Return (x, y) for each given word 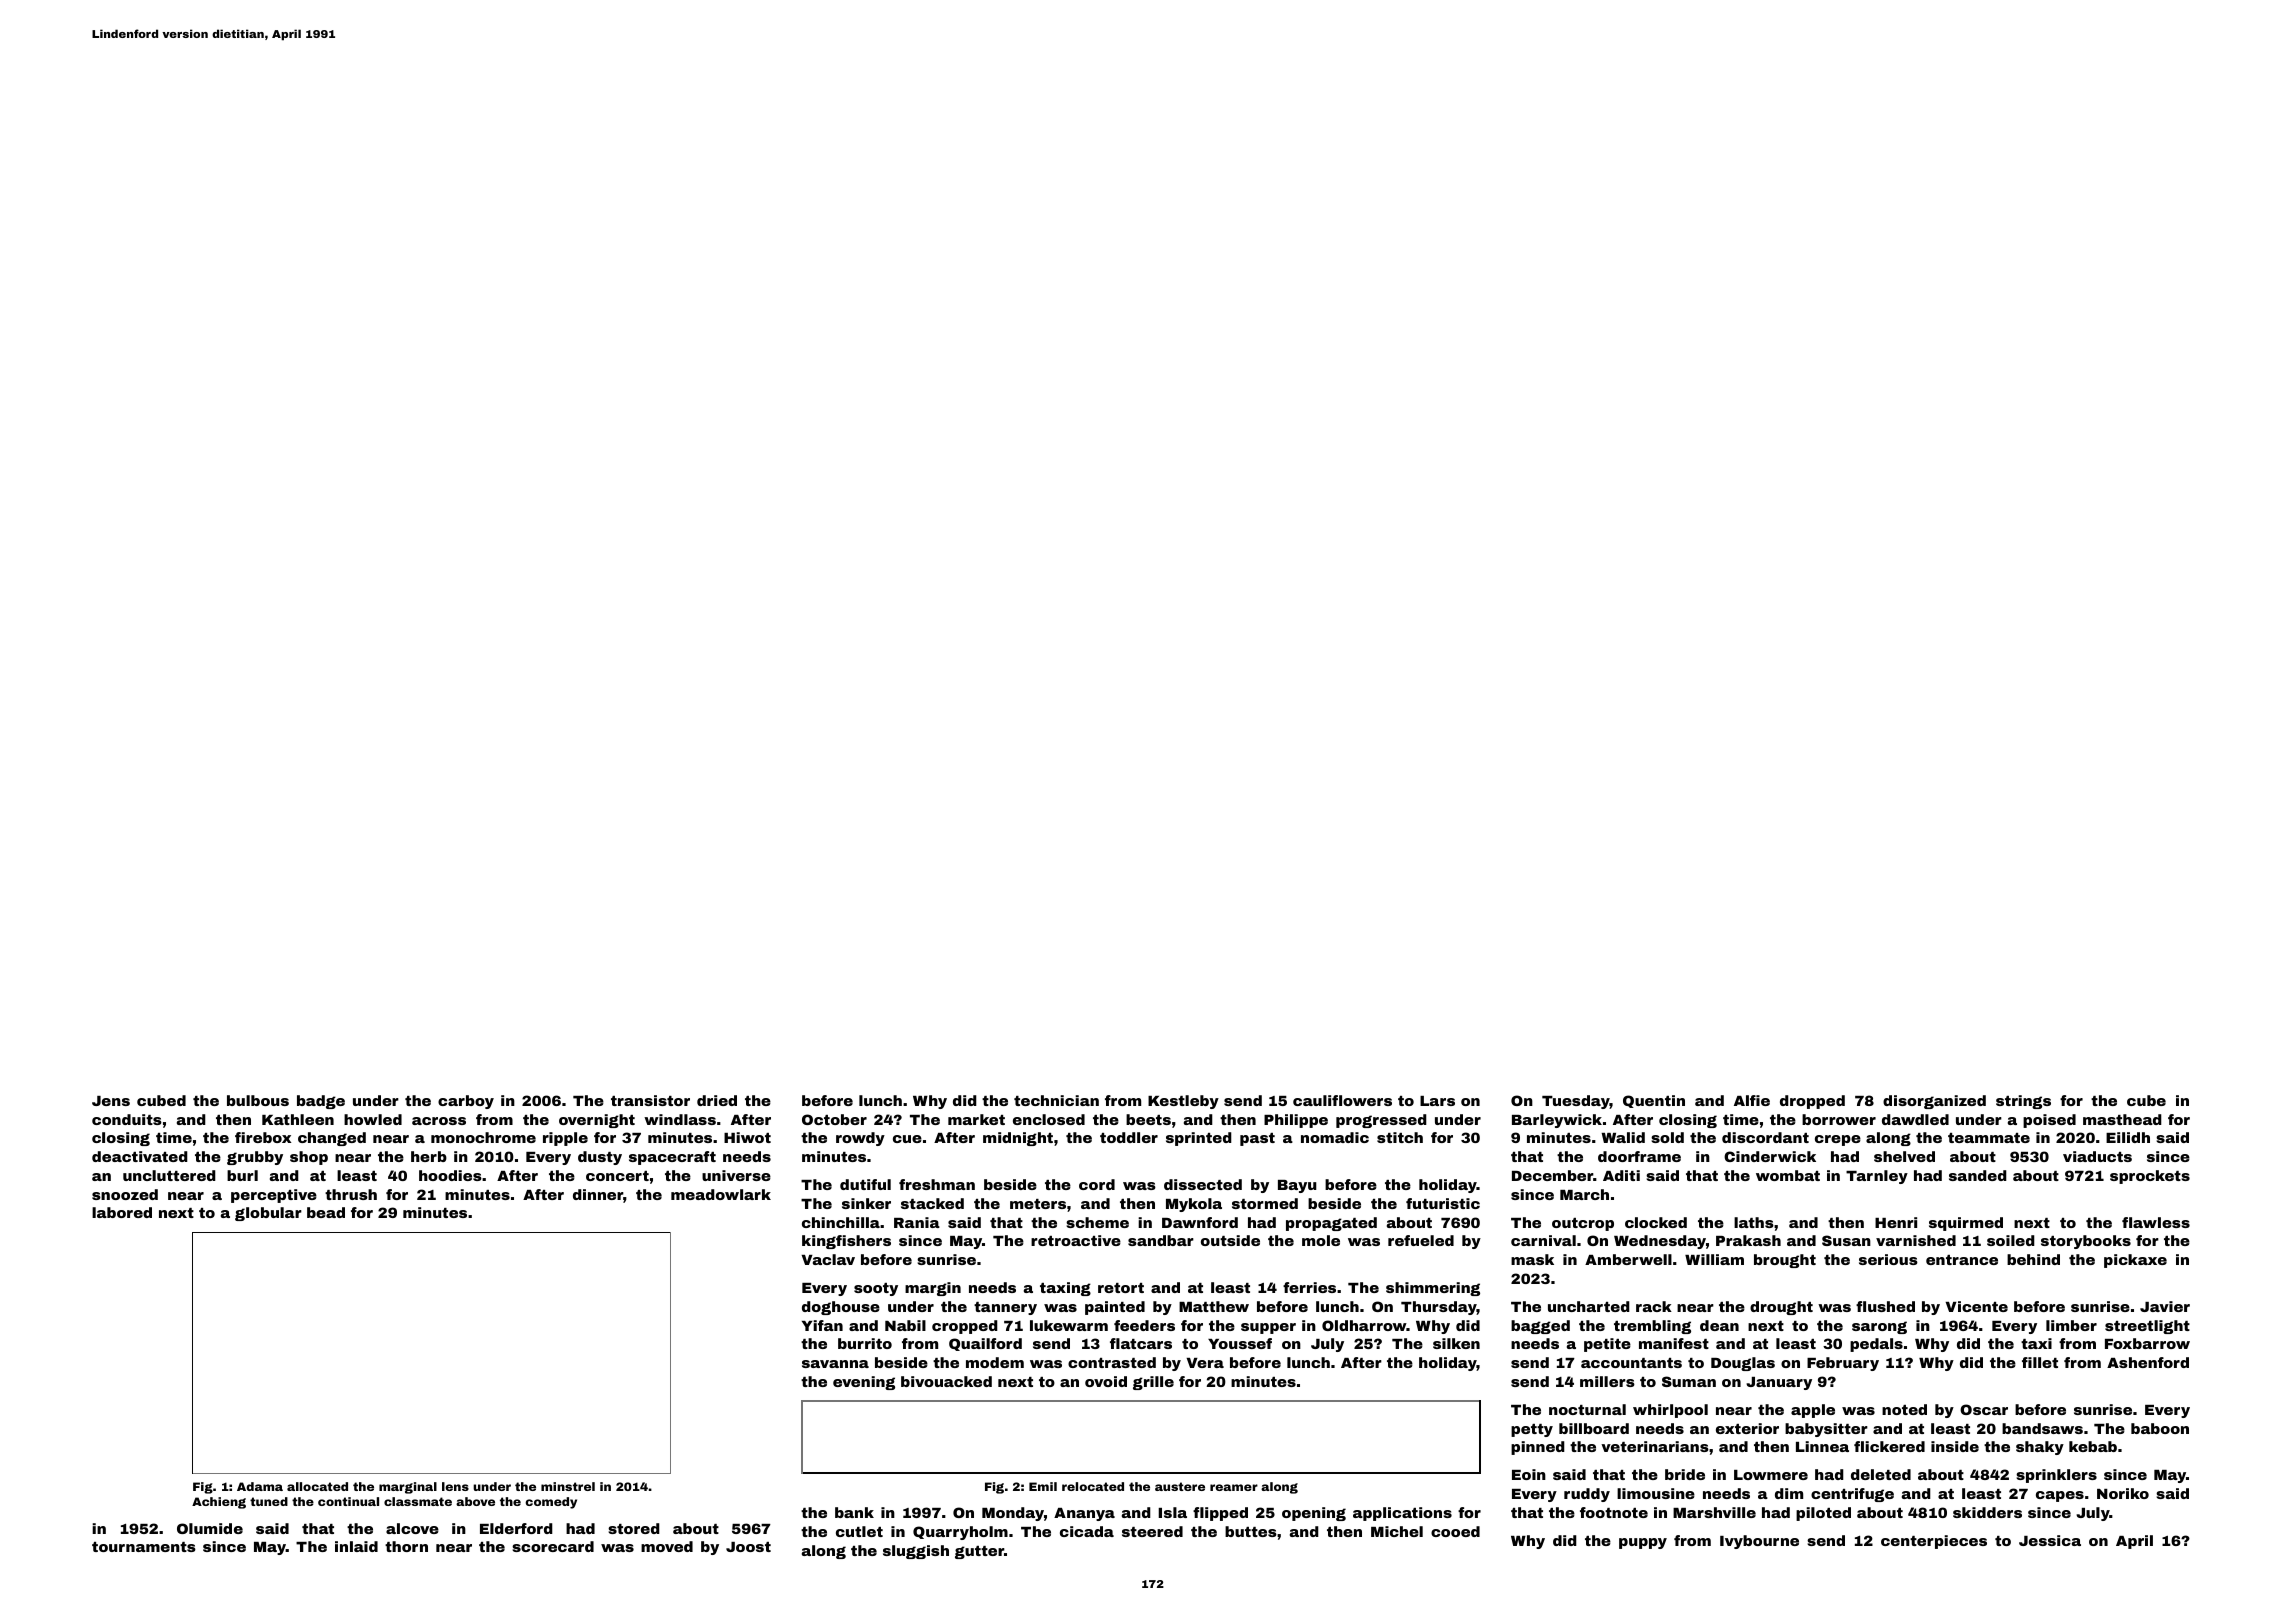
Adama (260, 1486)
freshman (937, 1184)
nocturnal (1587, 1409)
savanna (835, 1364)
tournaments (144, 1547)
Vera (1205, 1363)
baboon (2160, 1428)
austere (1180, 1486)
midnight (1018, 1139)
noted (1904, 1409)
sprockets (2150, 1177)
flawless (2156, 1222)
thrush (351, 1194)
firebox (263, 1137)
